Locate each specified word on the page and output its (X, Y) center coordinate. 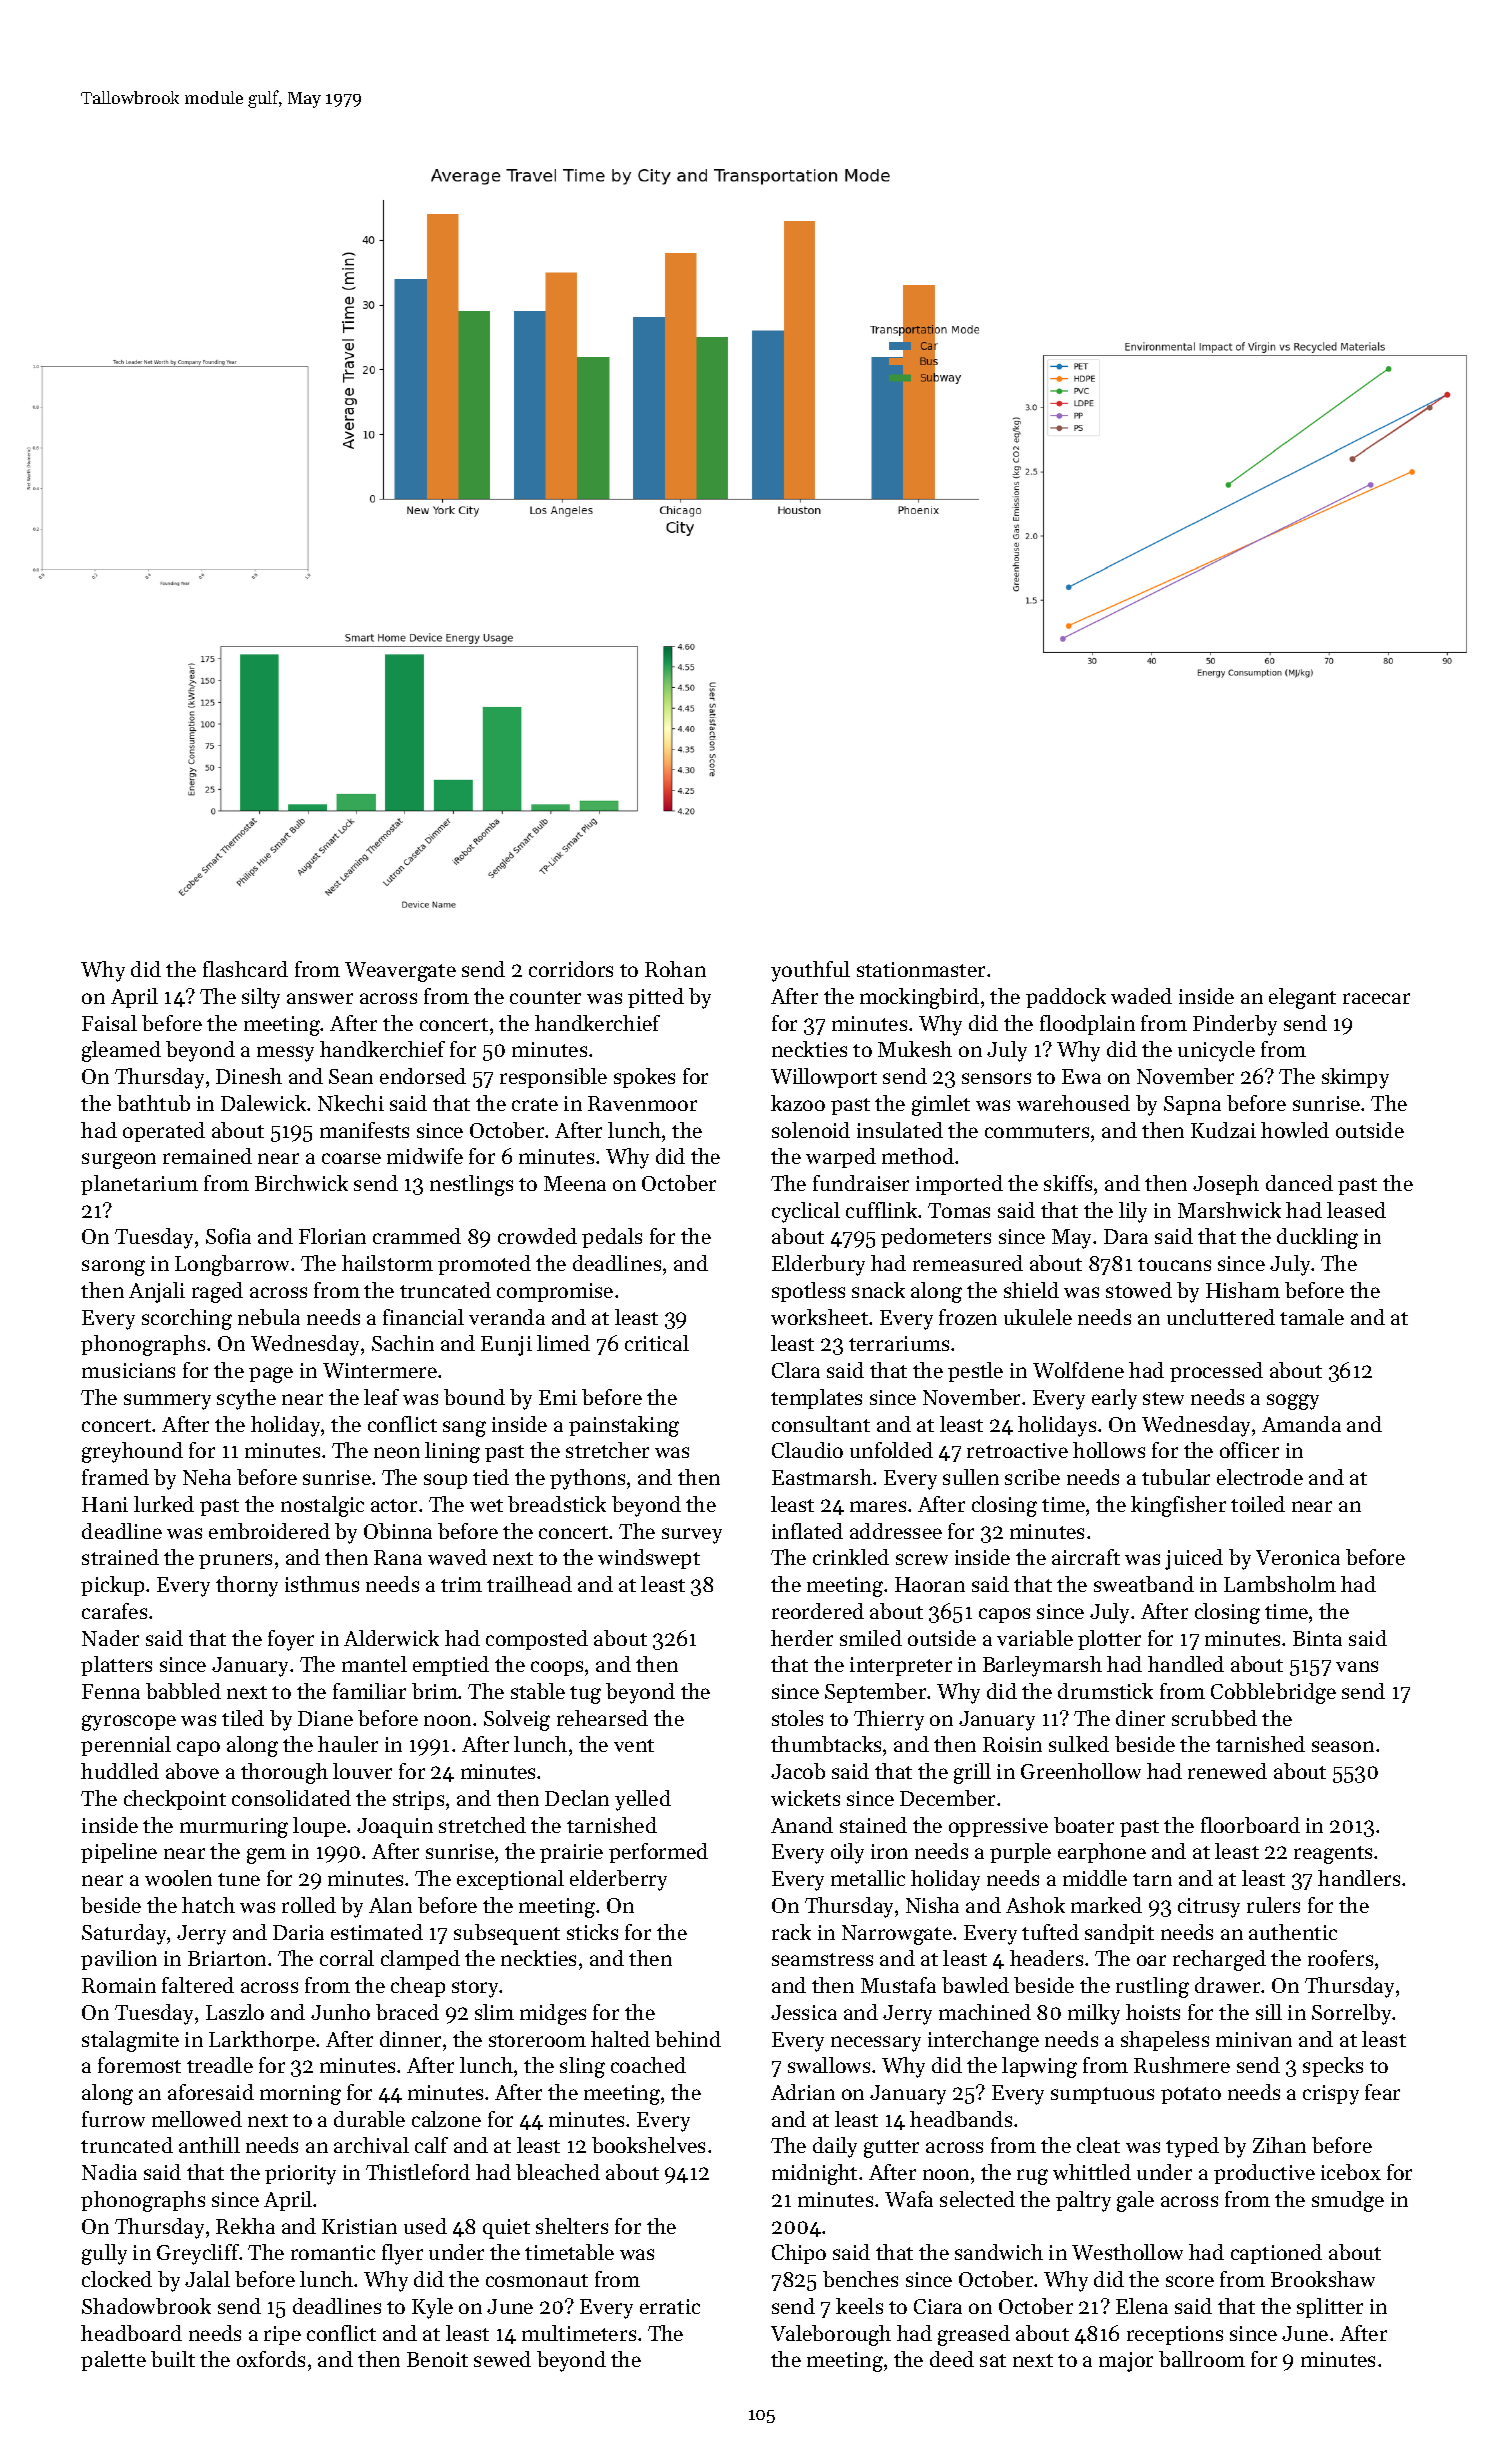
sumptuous (1102, 2095)
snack (878, 1290)
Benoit (437, 2359)
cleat (1098, 2145)
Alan (390, 1905)
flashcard (245, 969)
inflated (807, 1531)
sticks (592, 1932)
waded (1141, 996)
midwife (425, 1156)
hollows (1109, 1450)
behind (688, 2039)
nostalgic (322, 1506)
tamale (1312, 1317)
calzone (446, 2119)
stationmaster (921, 969)
